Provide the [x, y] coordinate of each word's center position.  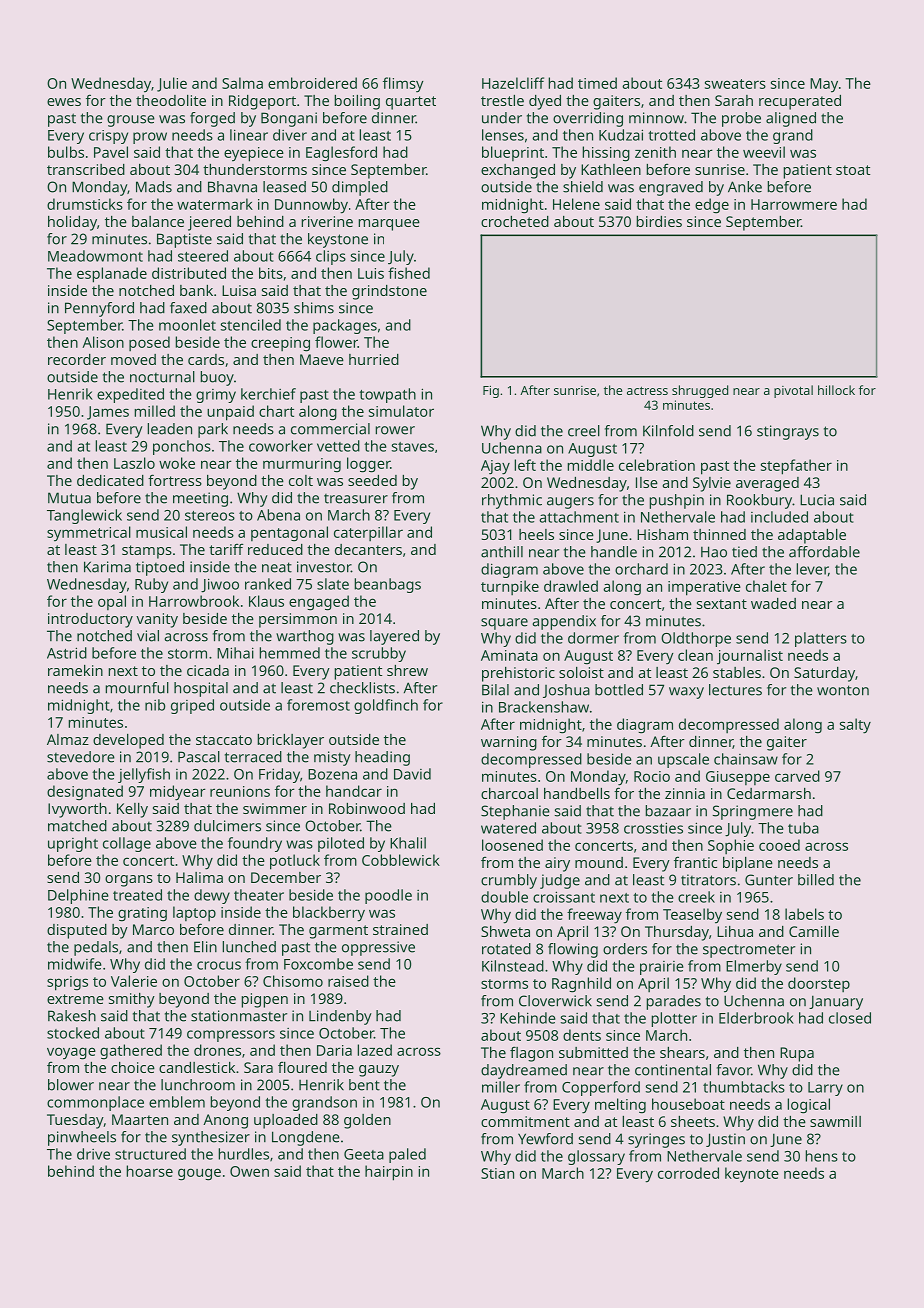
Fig [491, 392]
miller [501, 1087]
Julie [172, 84]
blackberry [329, 914]
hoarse [149, 1171]
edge [712, 206]
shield [583, 187]
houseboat [688, 1104]
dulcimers [227, 826]
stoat [853, 170]
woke [177, 463]
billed [816, 880]
